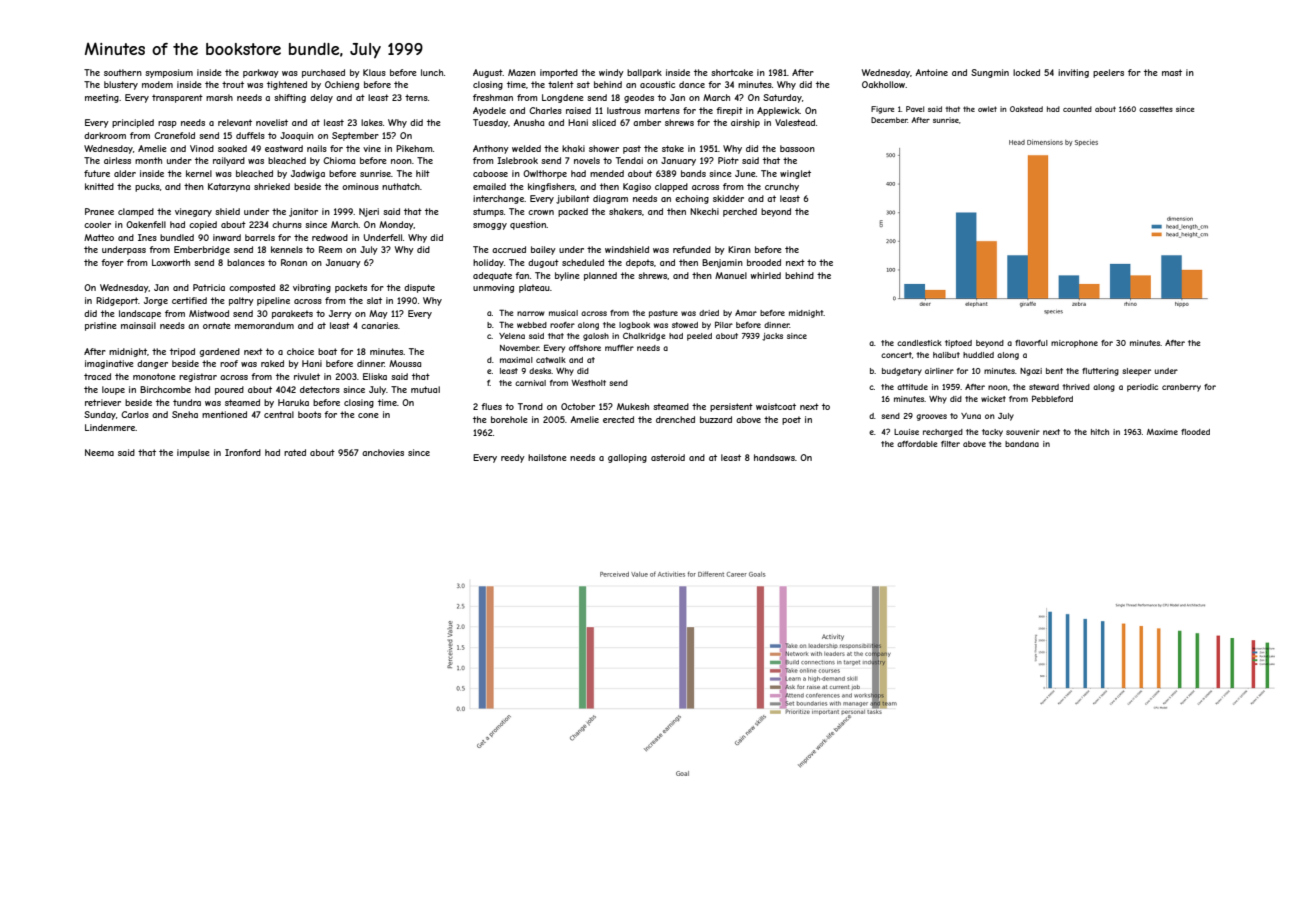 The image size is (1308, 924). I want to click on question, so click(528, 225).
